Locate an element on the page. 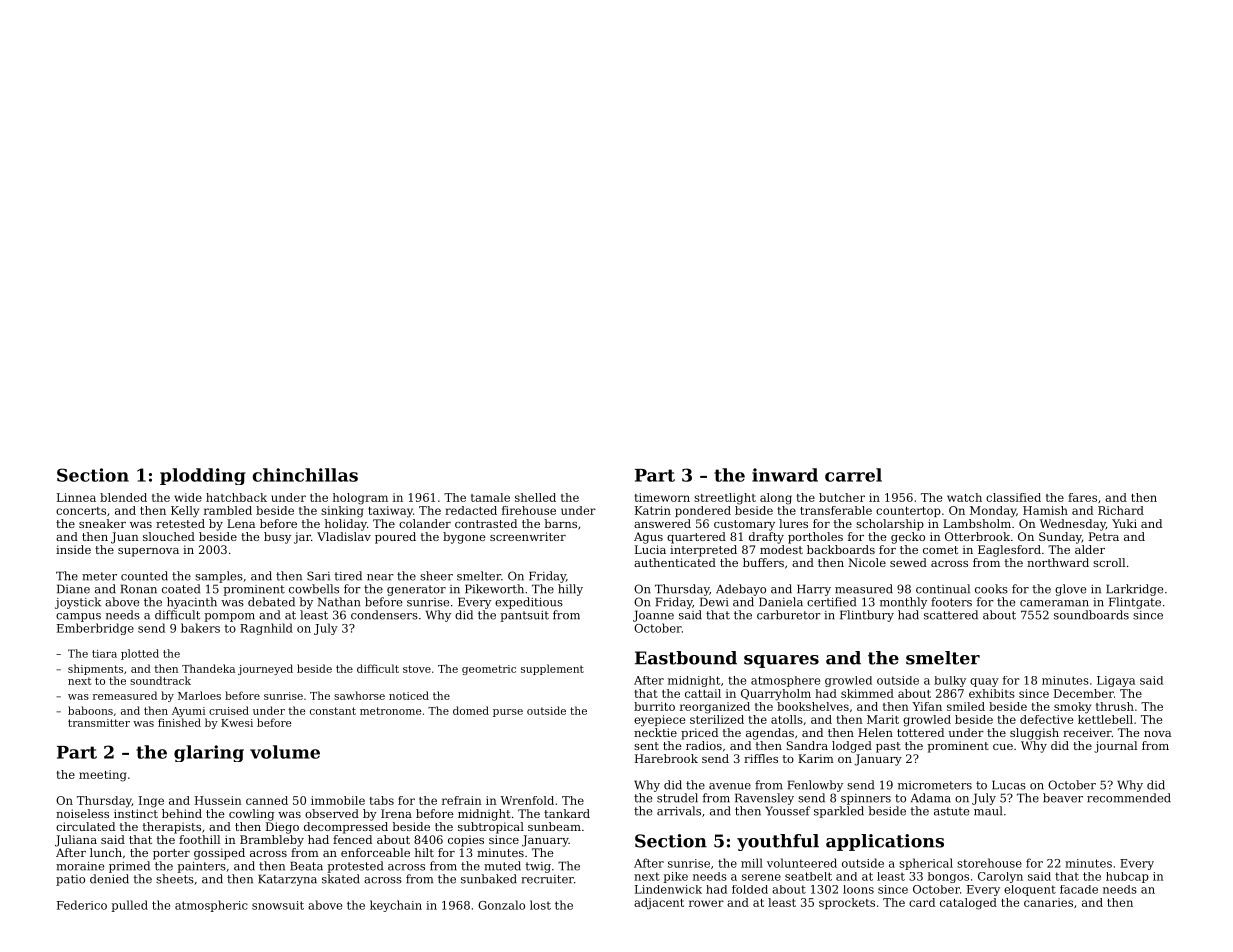  transmitter is located at coordinates (99, 723).
